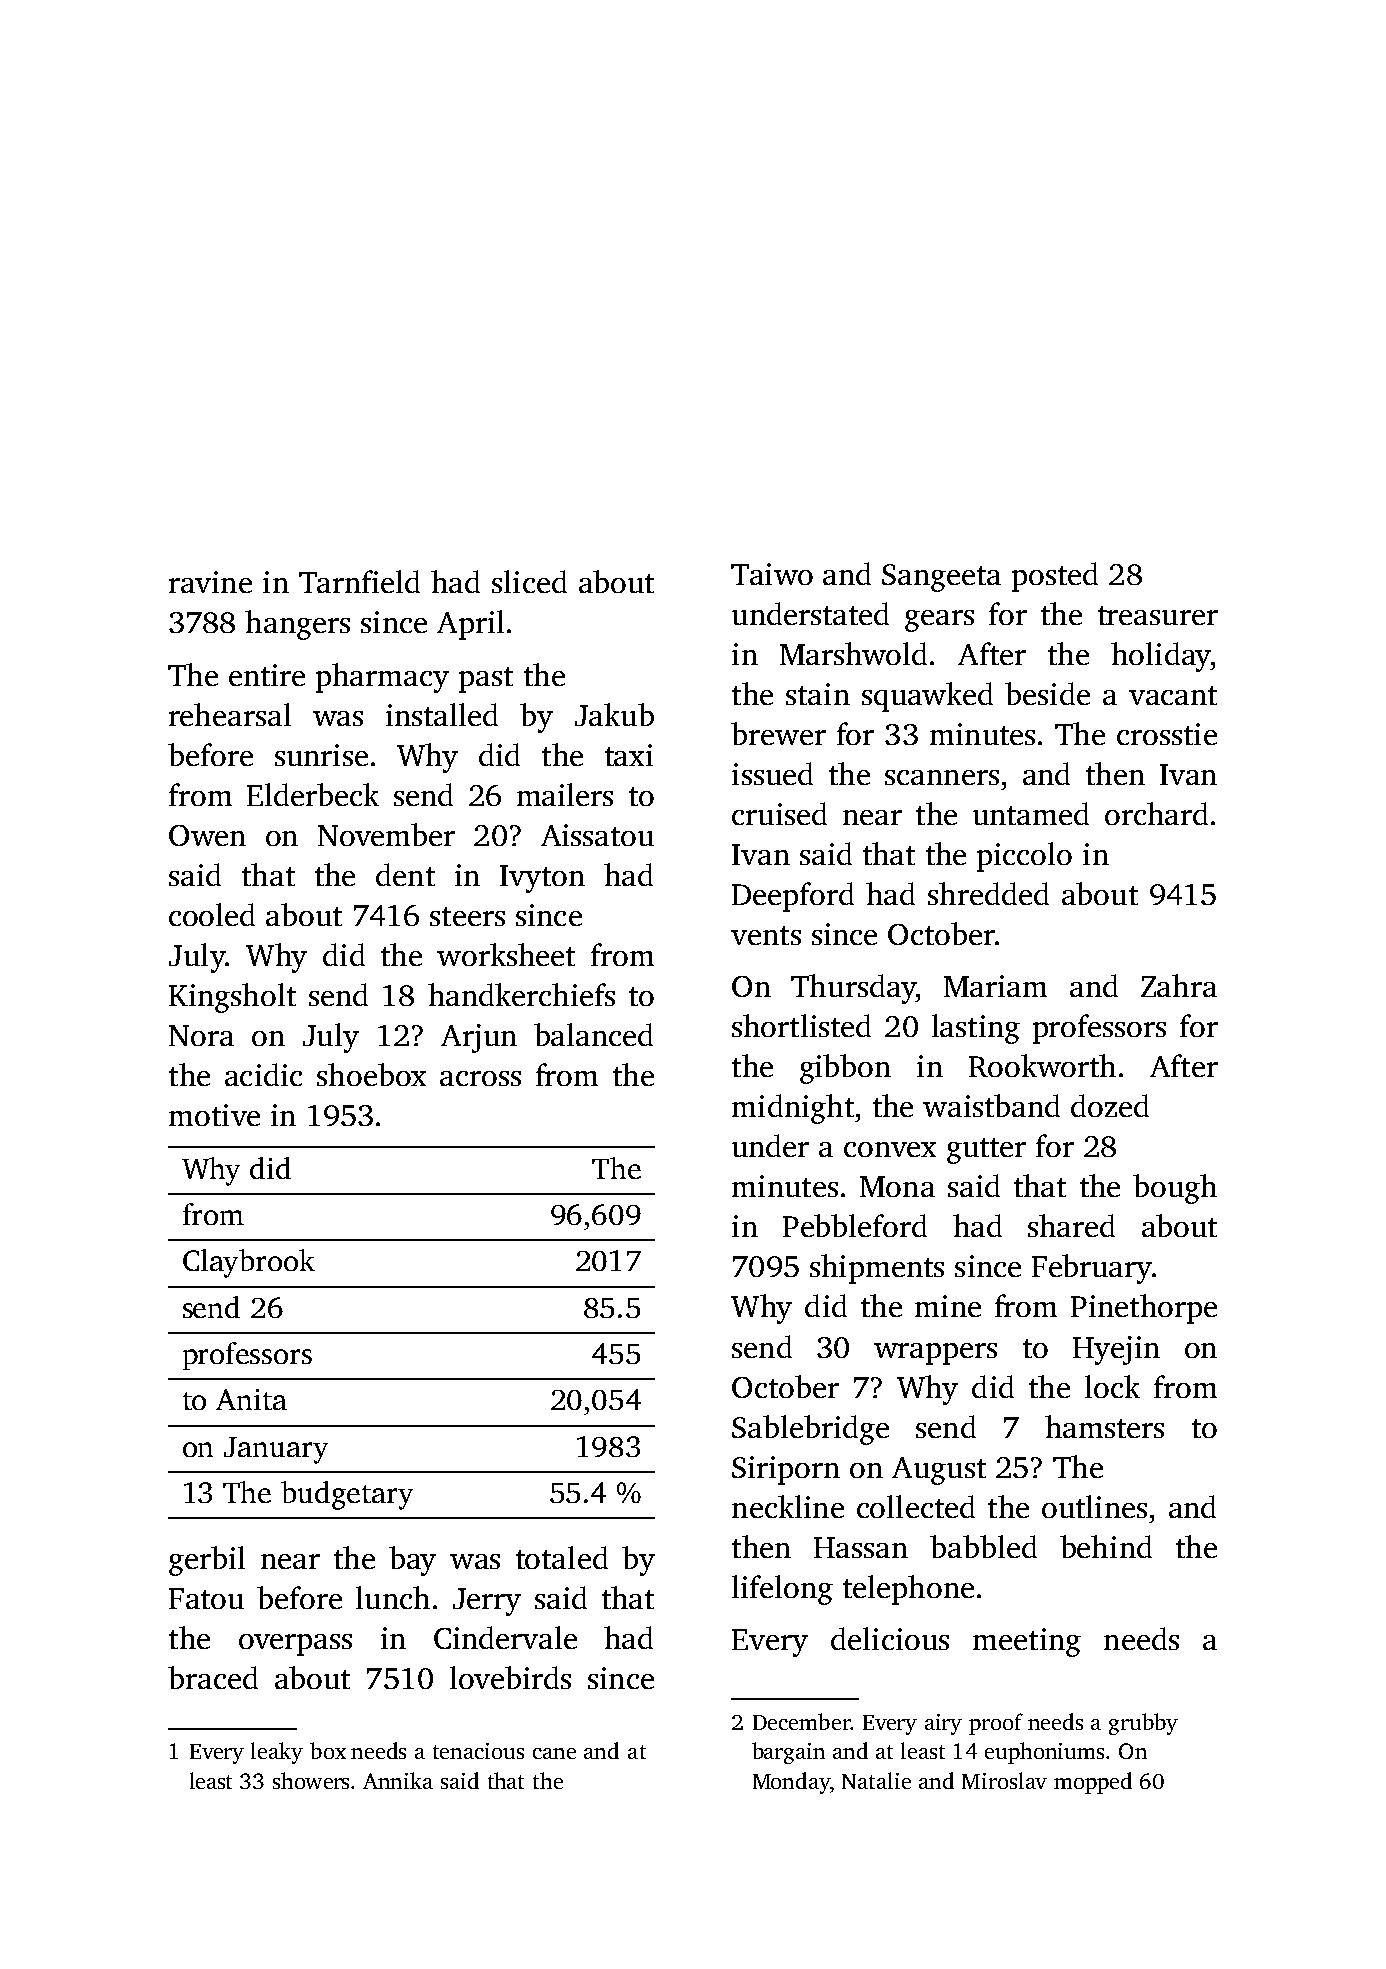  What do you see at coordinates (941, 578) in the screenshot?
I see `Sangeeta` at bounding box center [941, 578].
